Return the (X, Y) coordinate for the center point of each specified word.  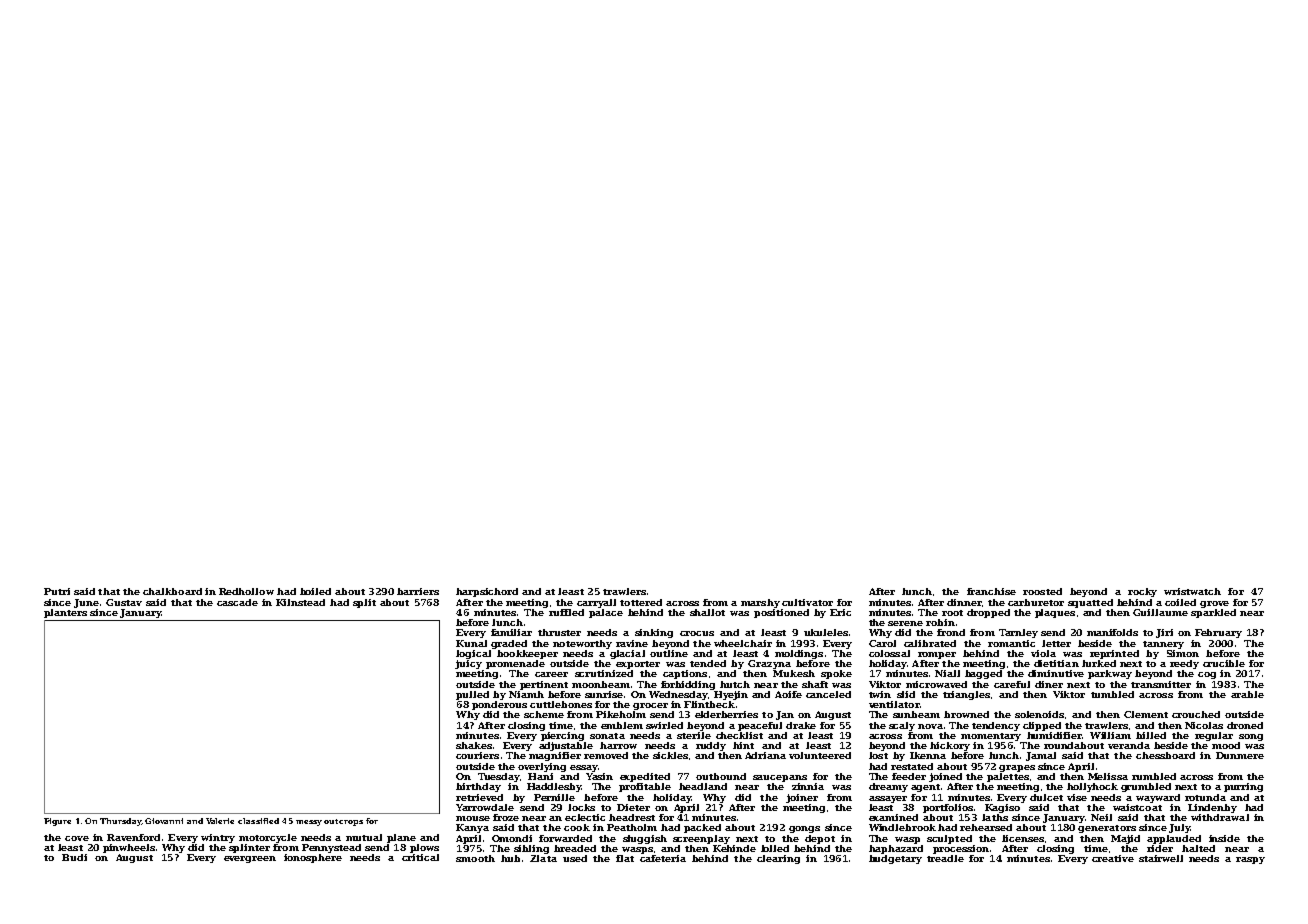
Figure (57, 822)
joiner (802, 798)
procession (961, 849)
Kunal (471, 643)
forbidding (688, 685)
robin (940, 622)
